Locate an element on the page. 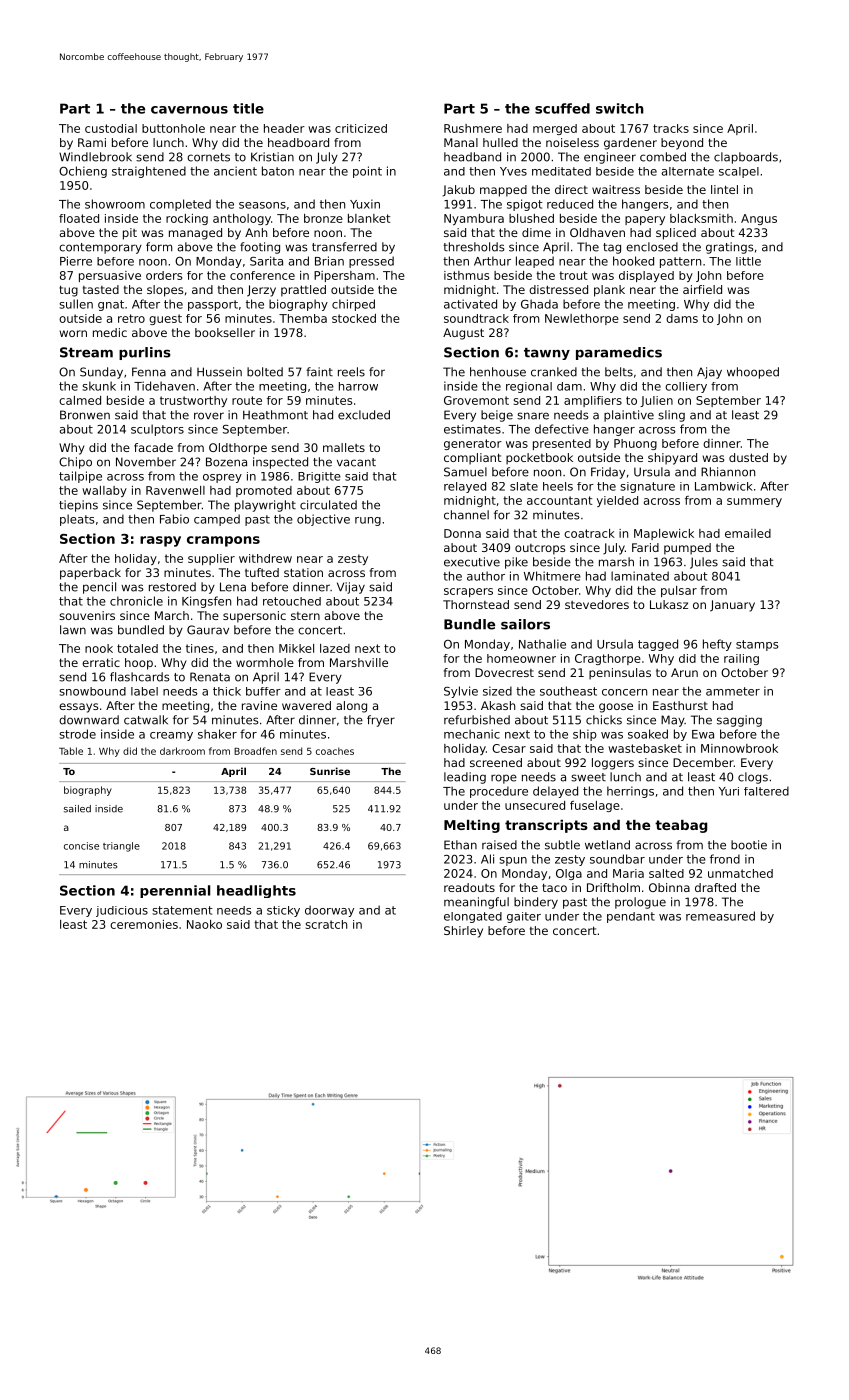 The image size is (849, 1400). summery is located at coordinates (754, 502).
